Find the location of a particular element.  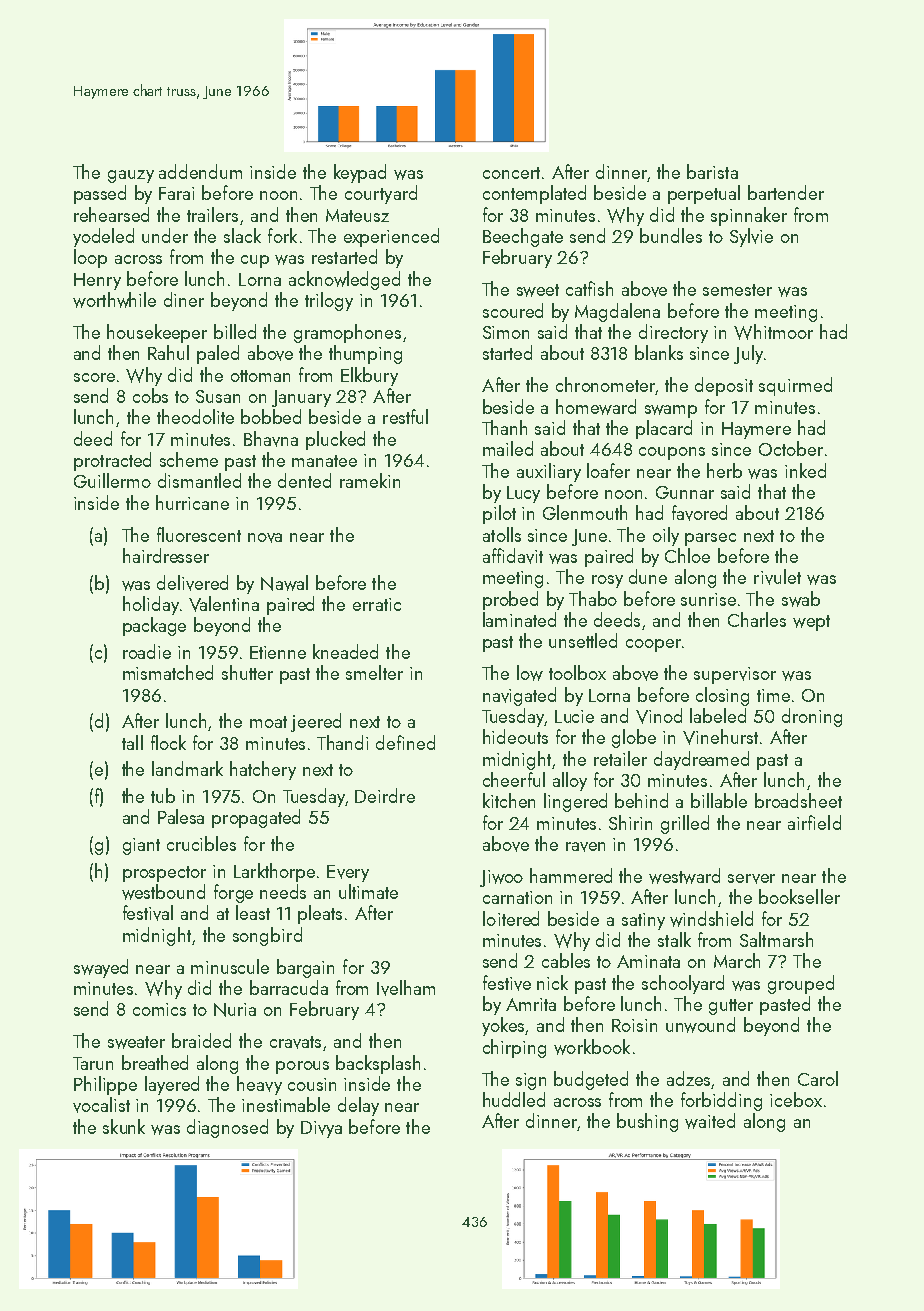

courtyard is located at coordinates (381, 194).
